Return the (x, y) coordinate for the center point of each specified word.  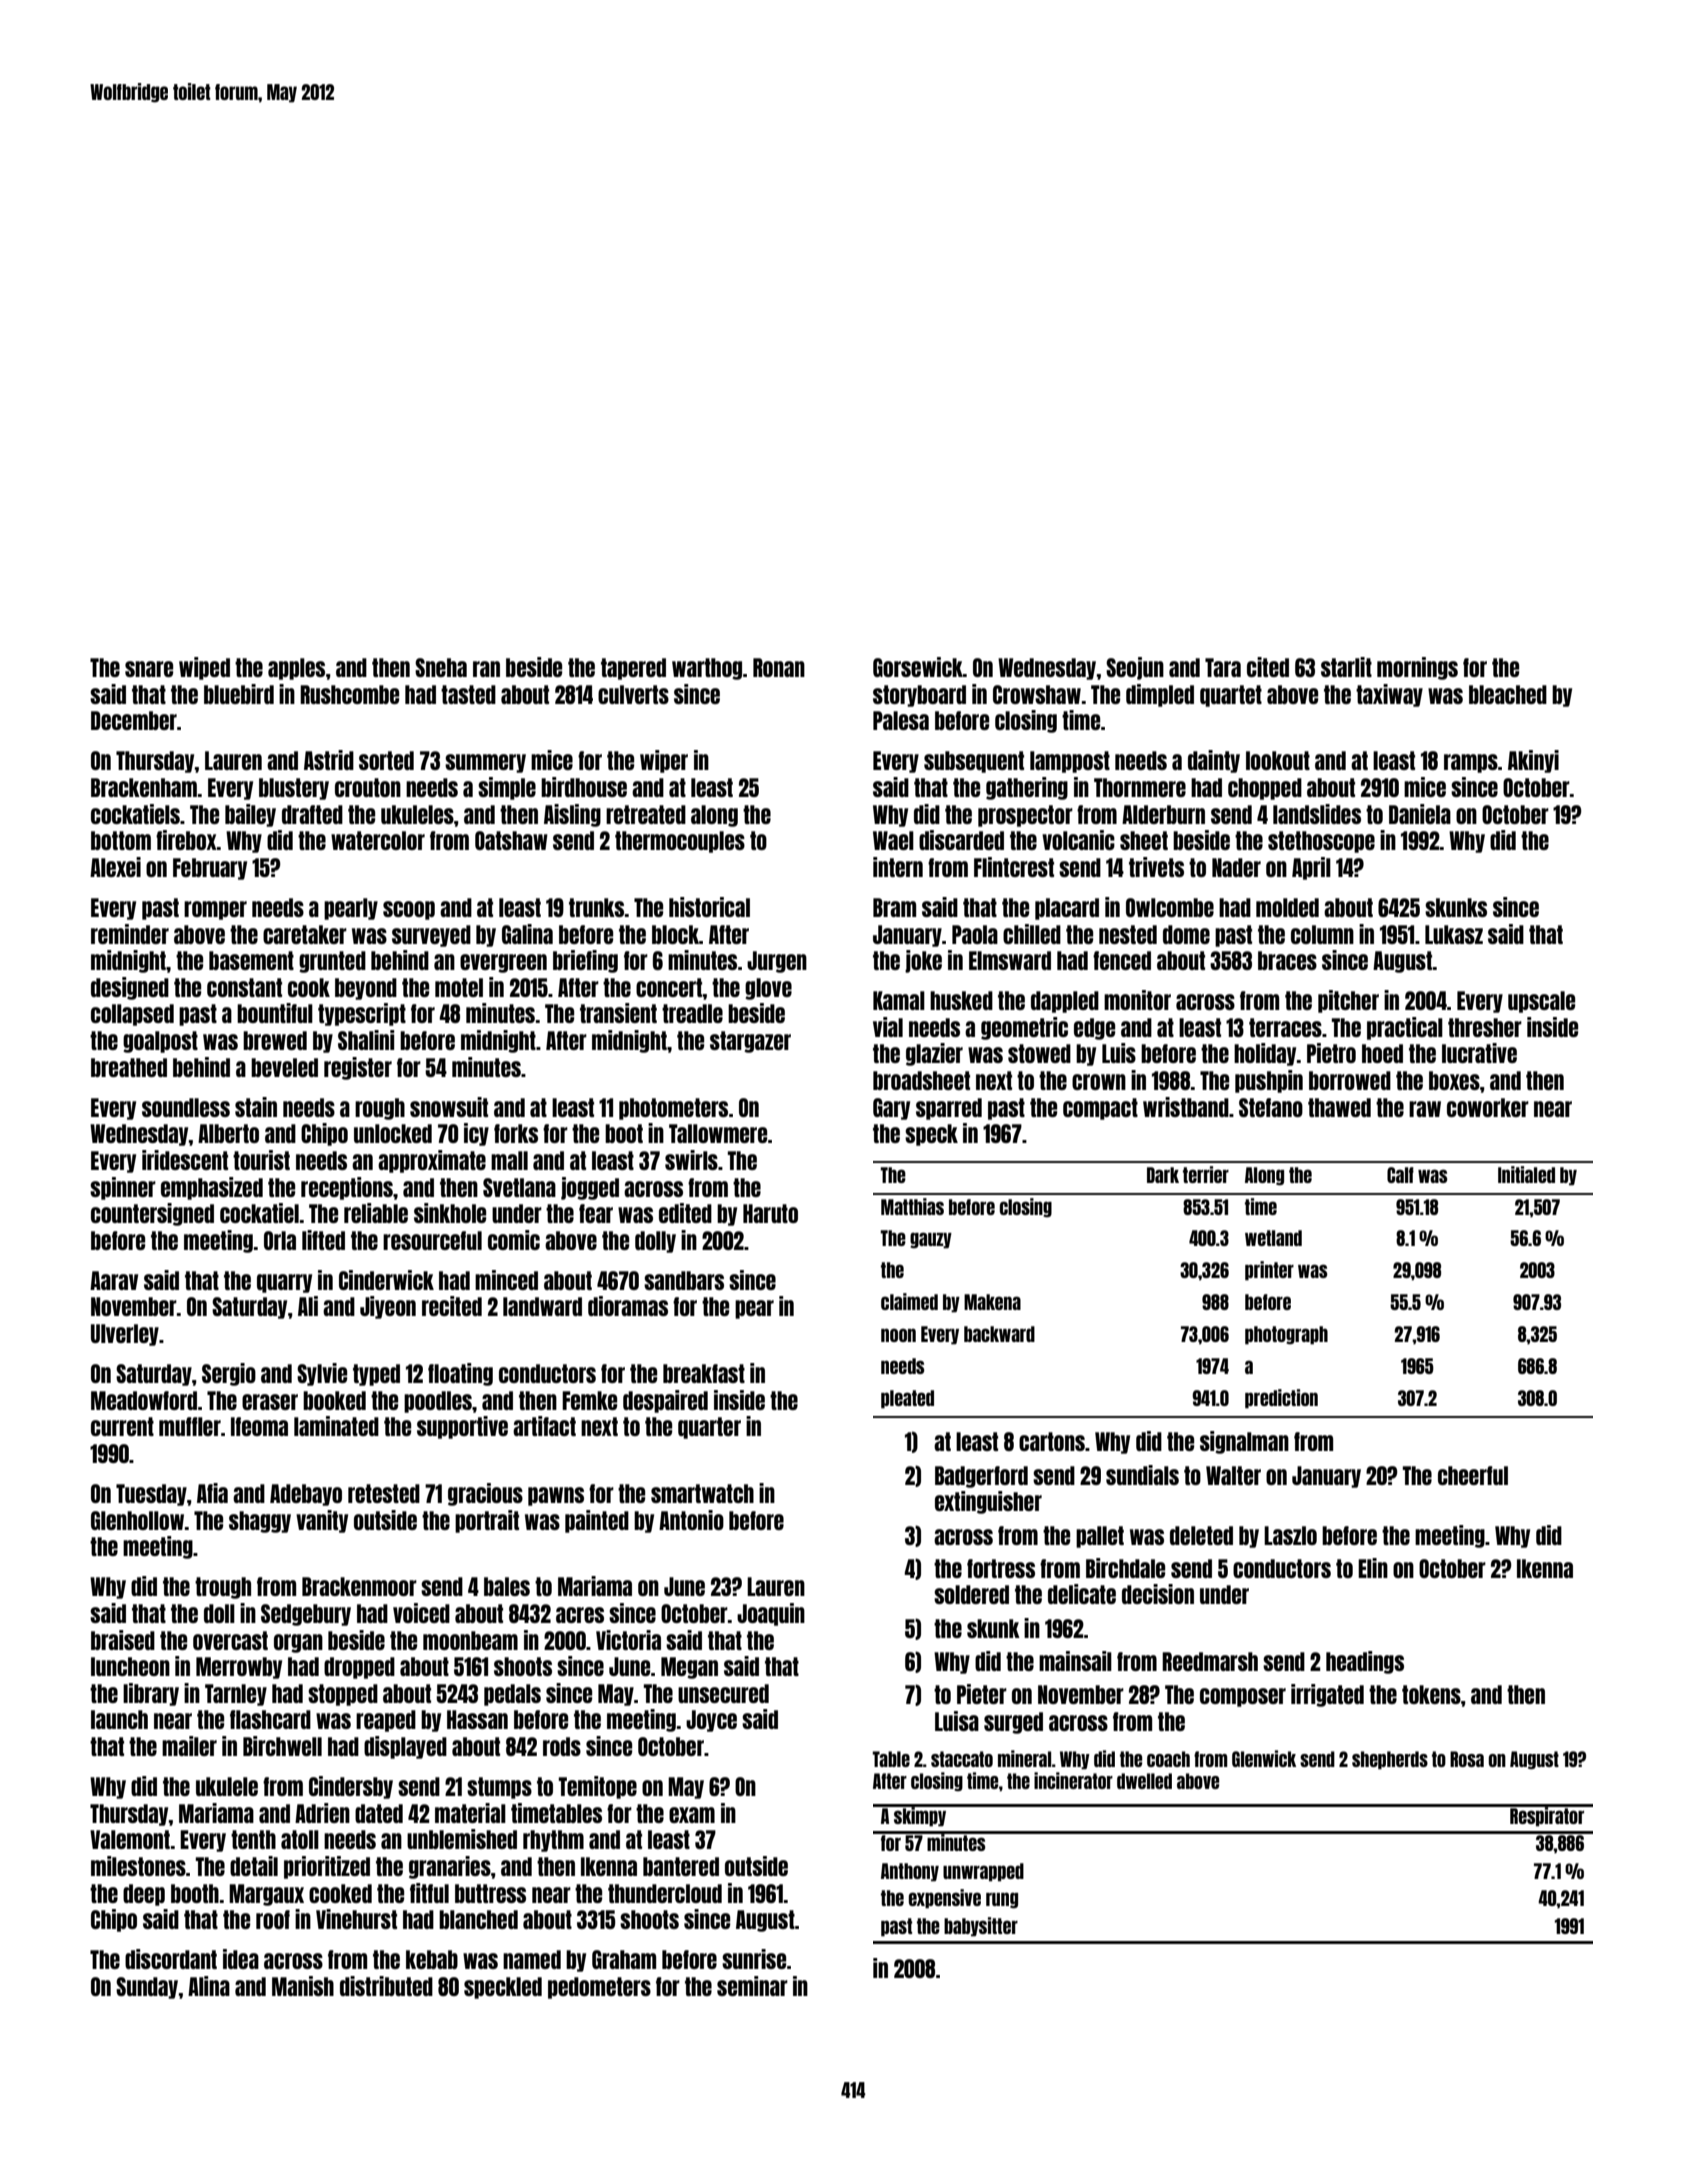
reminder (130, 934)
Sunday (147, 1988)
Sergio (229, 1374)
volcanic (1078, 840)
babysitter (981, 1927)
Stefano (1271, 1107)
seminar (752, 1986)
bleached (1508, 694)
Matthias (912, 1206)
